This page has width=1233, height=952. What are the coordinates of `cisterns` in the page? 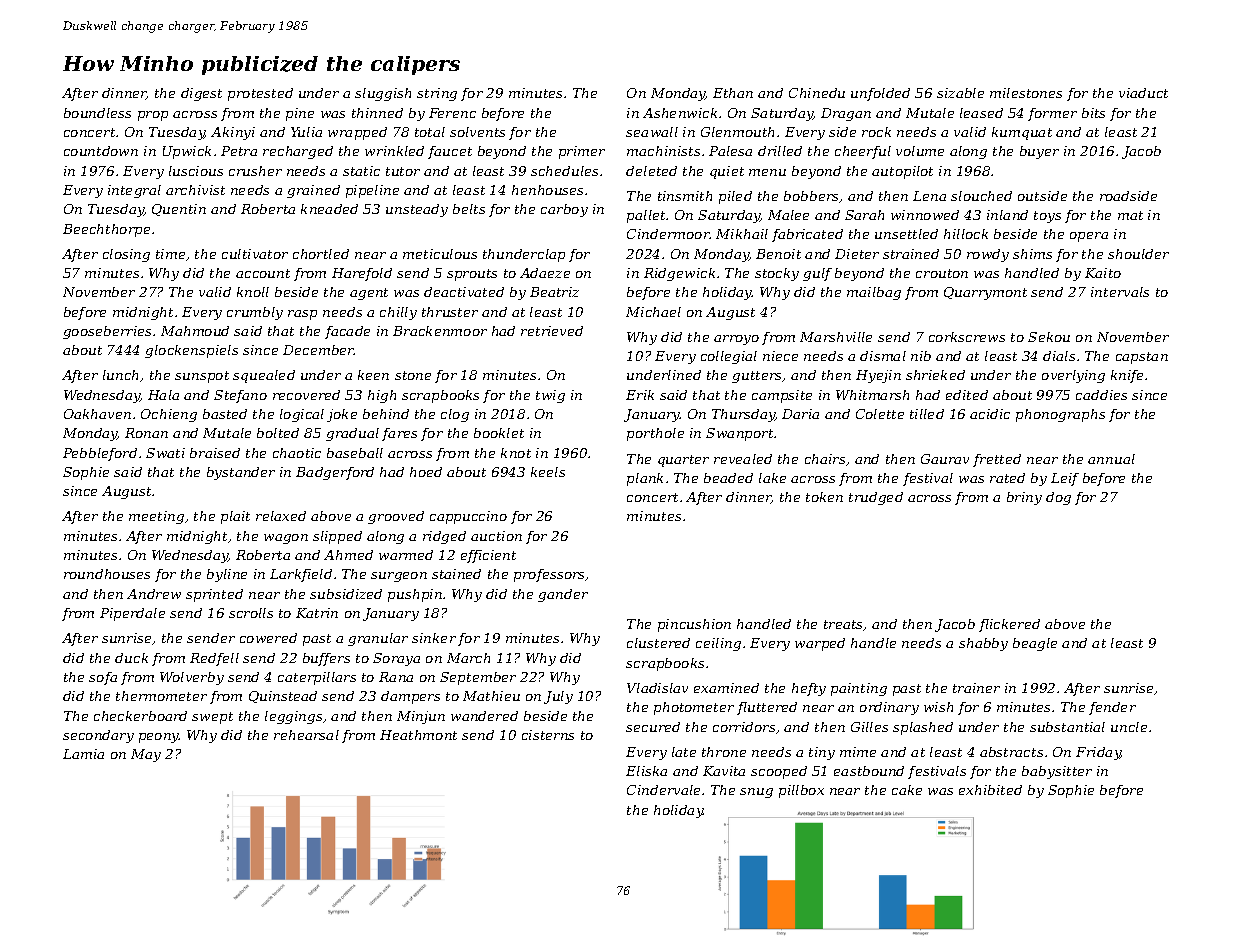 It's located at (548, 735).
